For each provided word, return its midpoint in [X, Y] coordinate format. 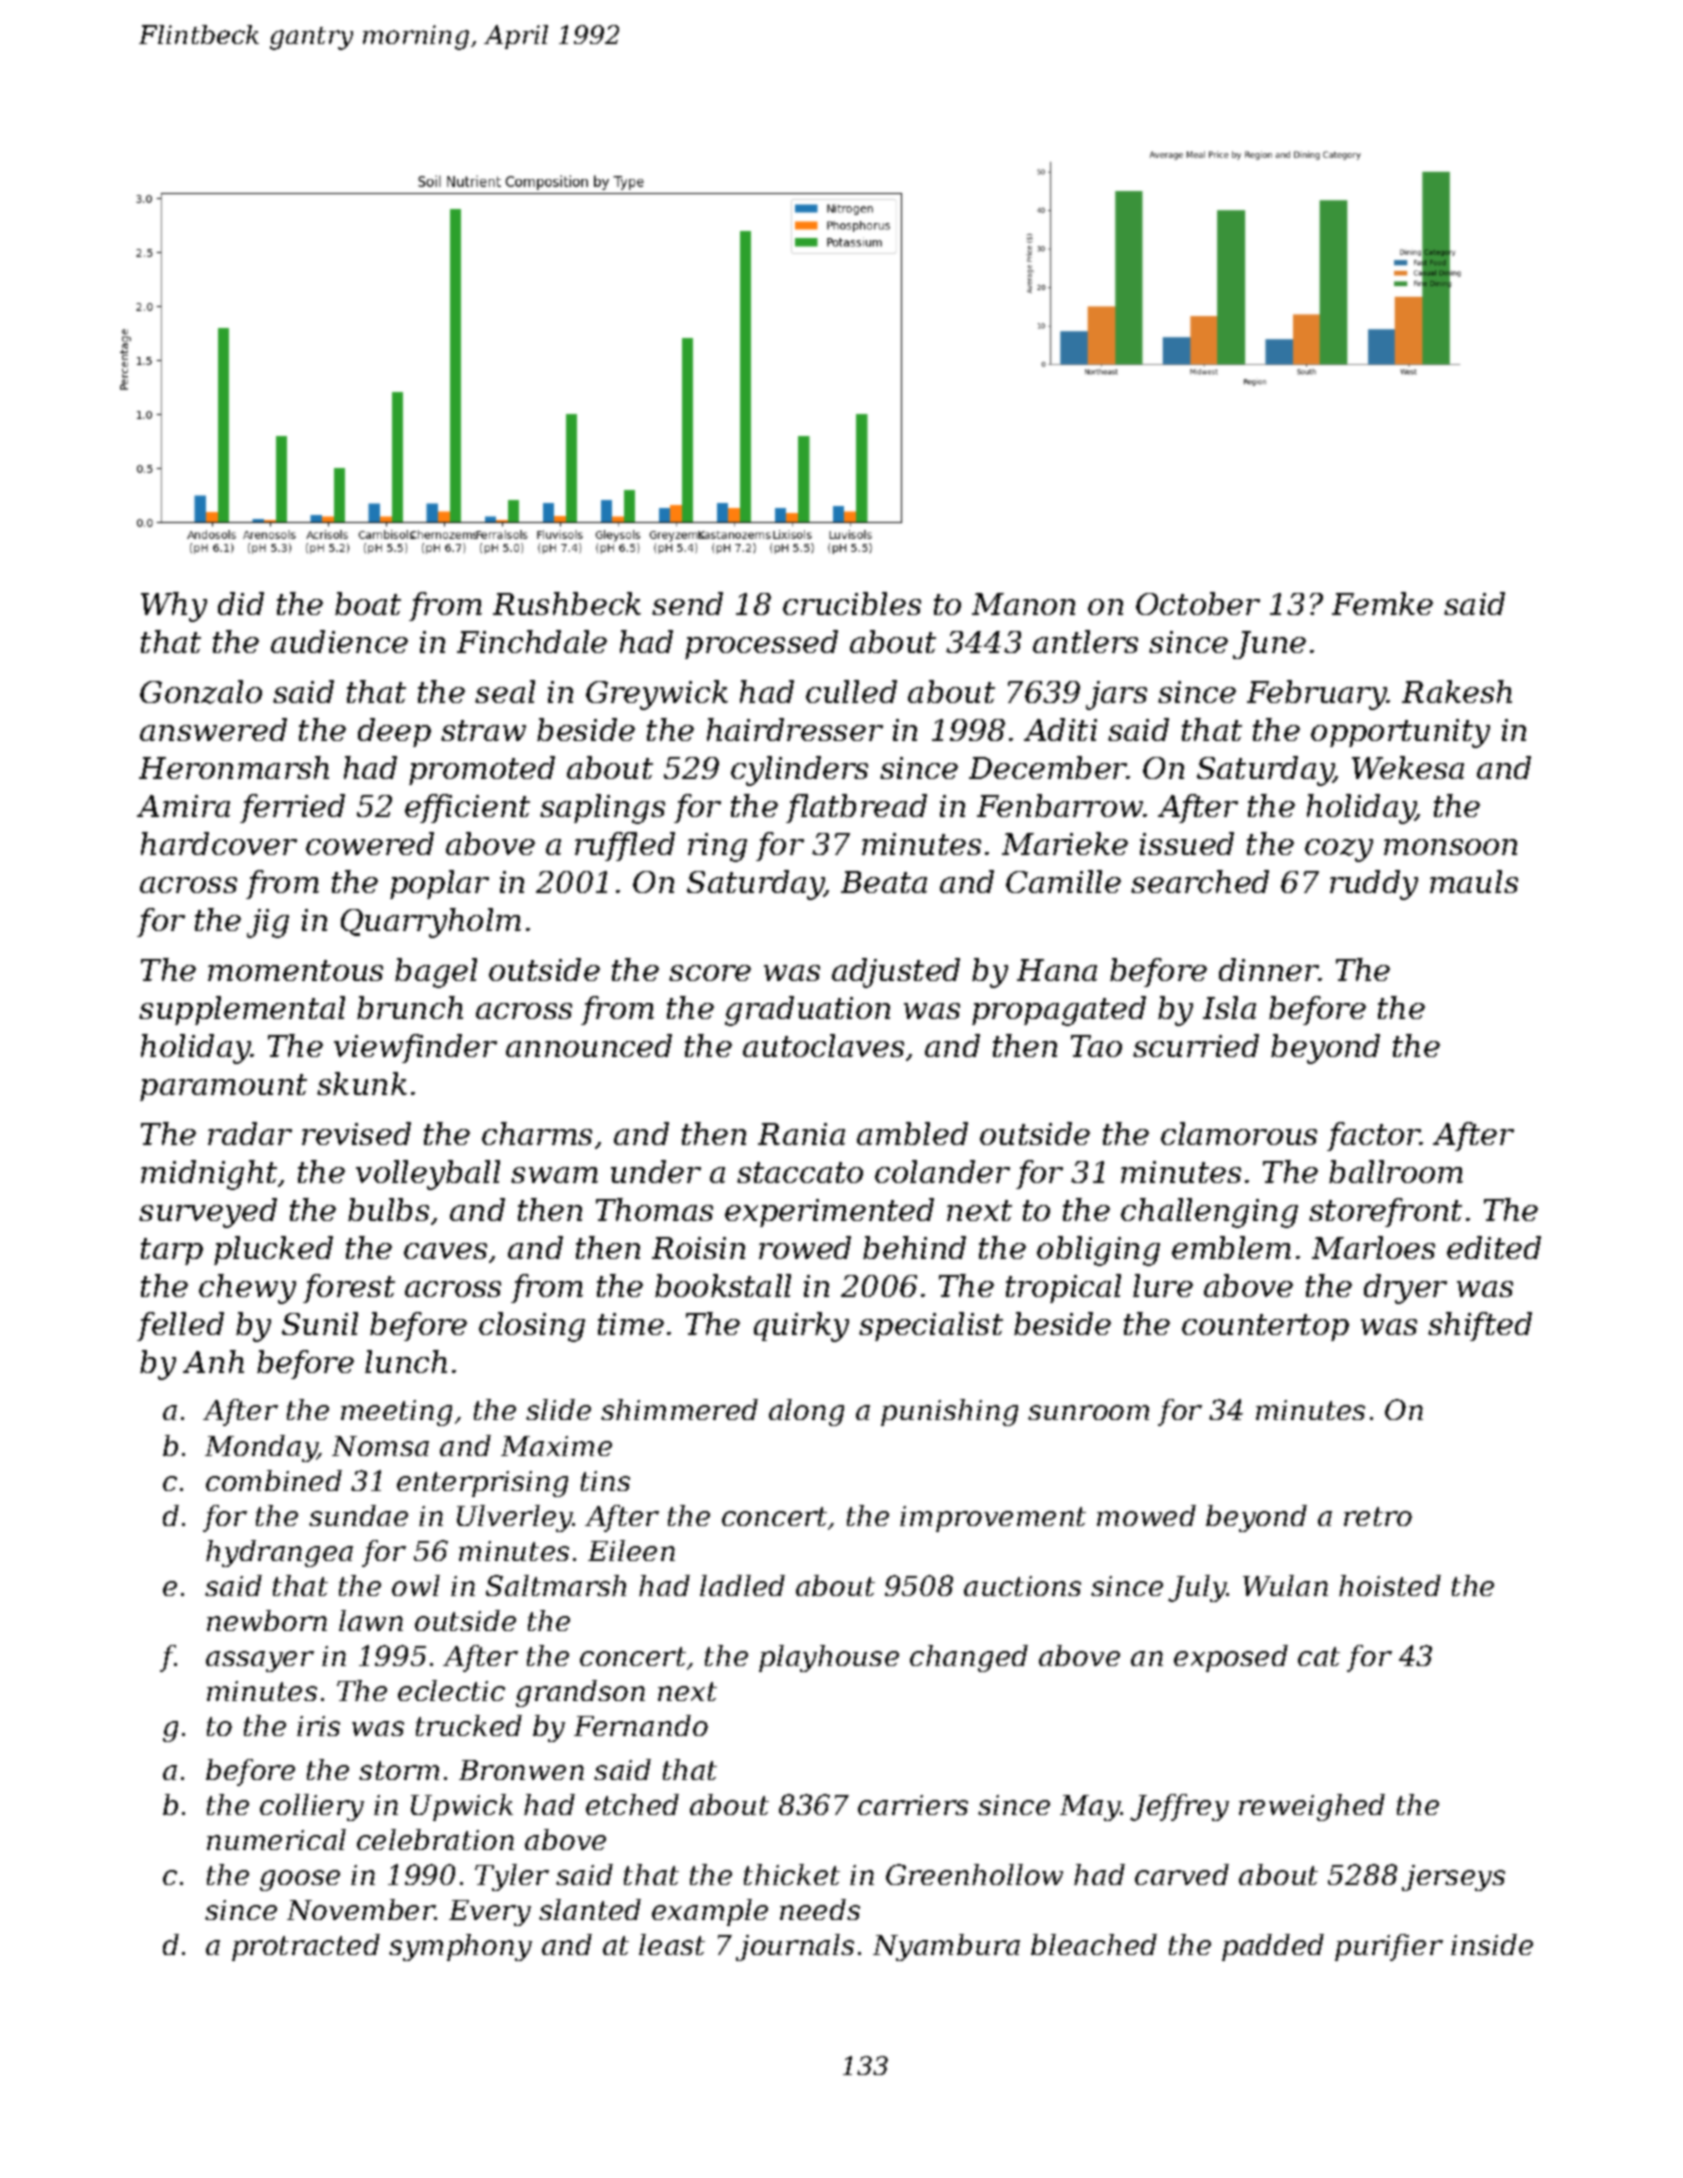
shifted [1480, 1326]
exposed [1231, 1658]
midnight [209, 1175]
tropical [1063, 1288]
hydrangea [279, 1553]
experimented [829, 1212]
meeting [396, 1413]
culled [851, 691]
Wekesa [1408, 767]
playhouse [829, 1658]
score [710, 973]
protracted [306, 1947]
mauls [1474, 881]
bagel [436, 973]
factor [1374, 1136]
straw [483, 730]
